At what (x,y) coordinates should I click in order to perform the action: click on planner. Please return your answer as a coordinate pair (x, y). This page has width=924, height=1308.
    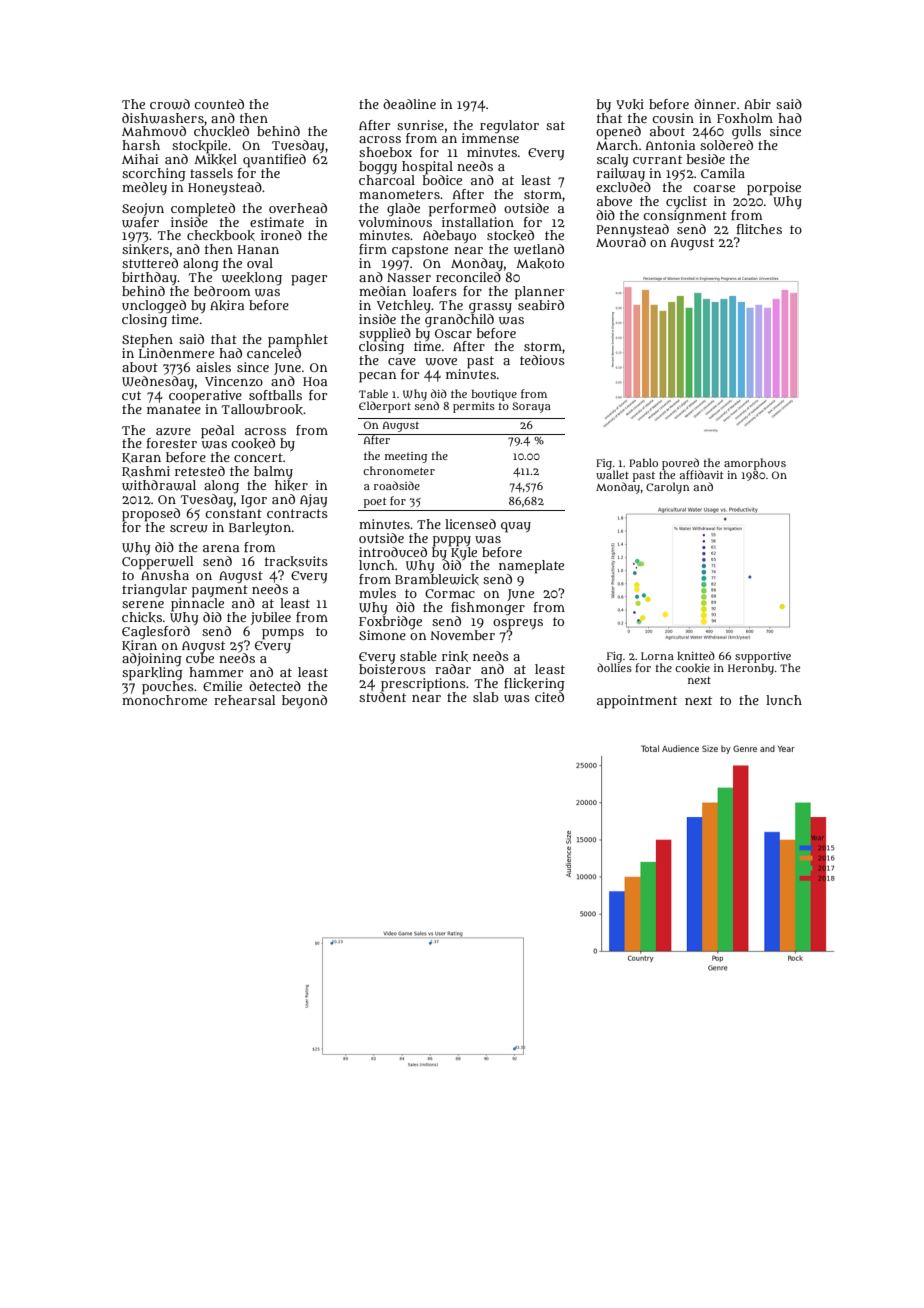
    Looking at the image, I should click on (539, 292).
